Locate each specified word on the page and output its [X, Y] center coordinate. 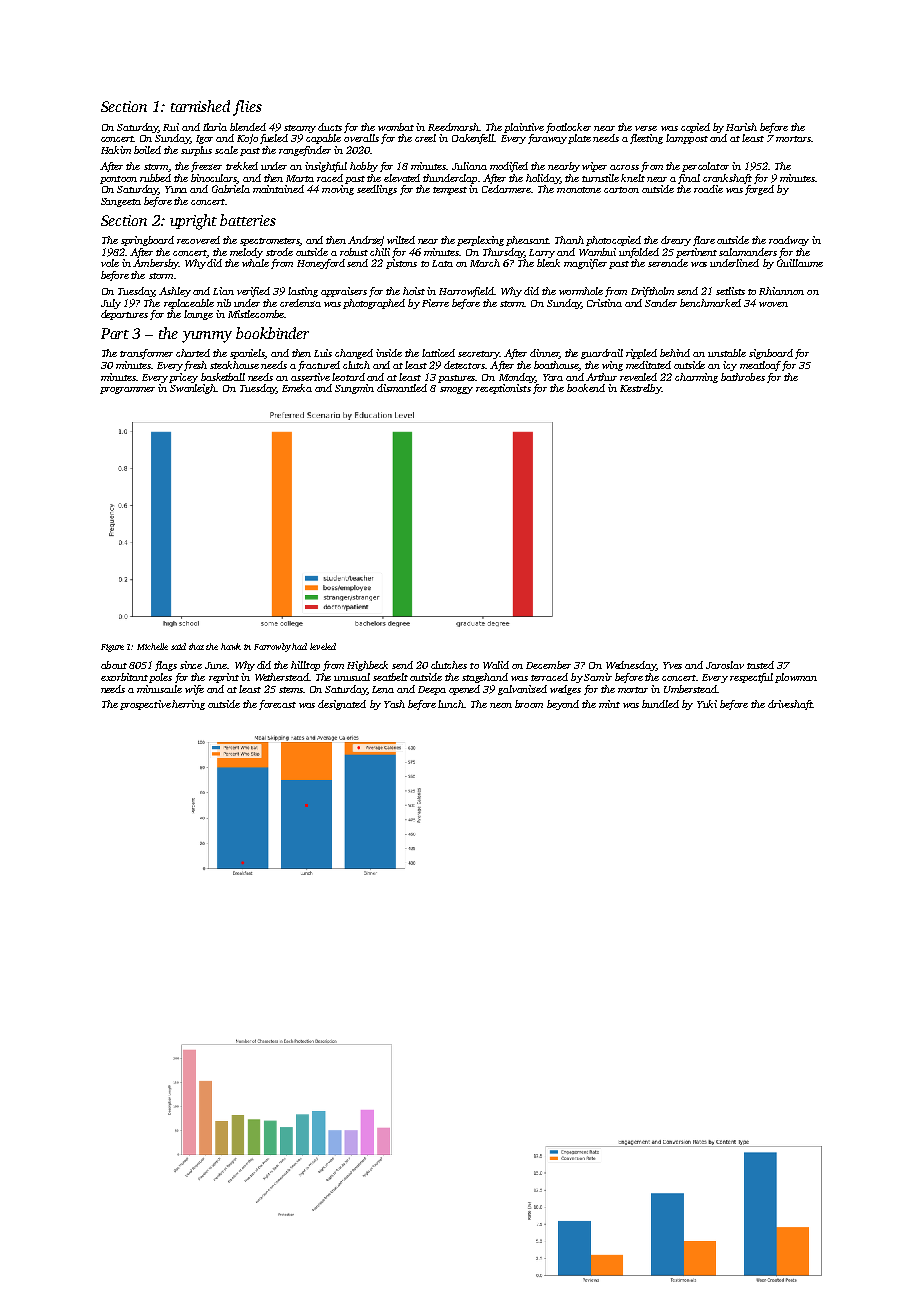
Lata [442, 263]
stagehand [485, 678]
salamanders [748, 252]
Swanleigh [193, 389]
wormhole [581, 291]
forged [759, 190]
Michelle [152, 646]
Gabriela [231, 189]
